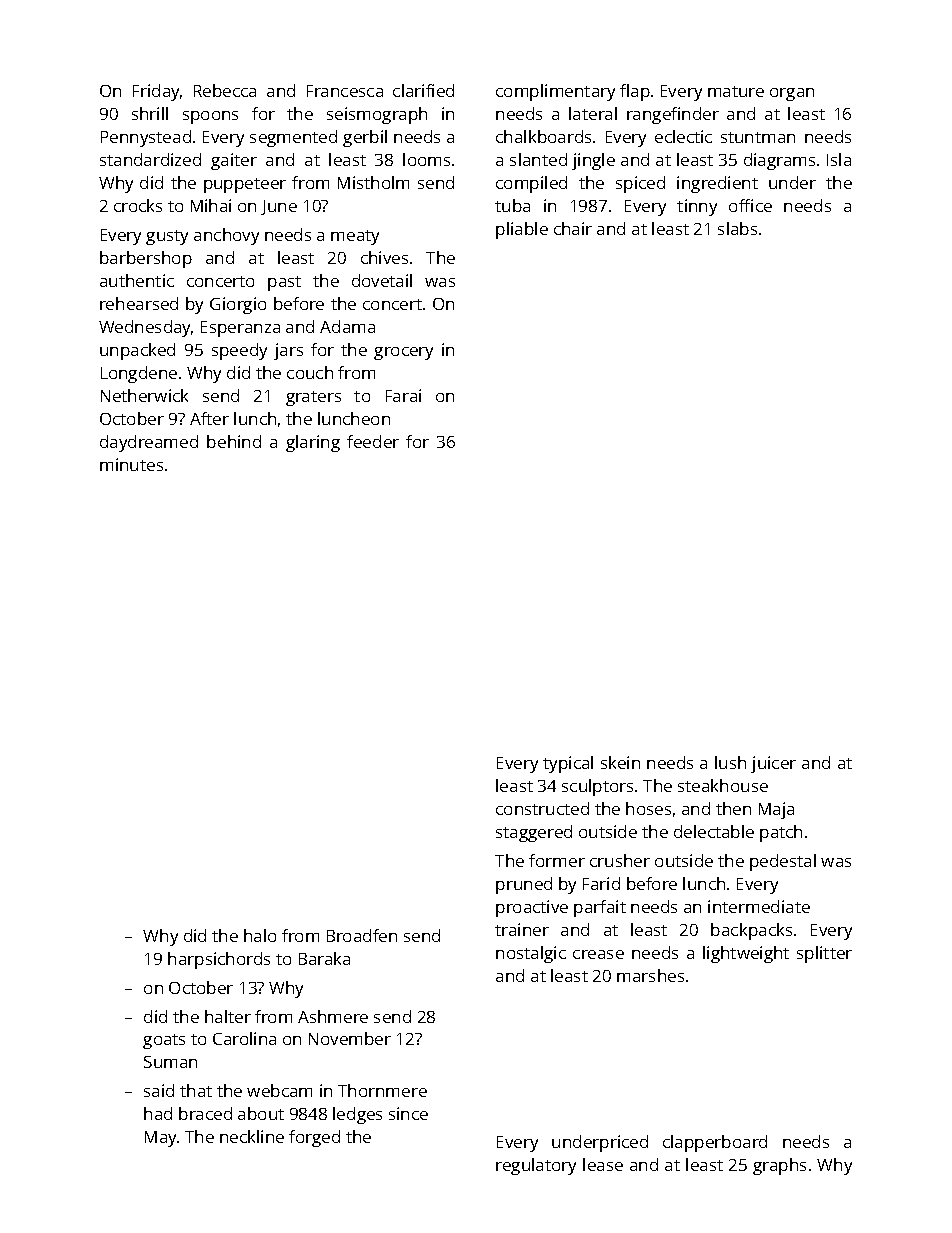 This screenshot has height=1233, width=952. What do you see at coordinates (524, 885) in the screenshot?
I see `pruned` at bounding box center [524, 885].
